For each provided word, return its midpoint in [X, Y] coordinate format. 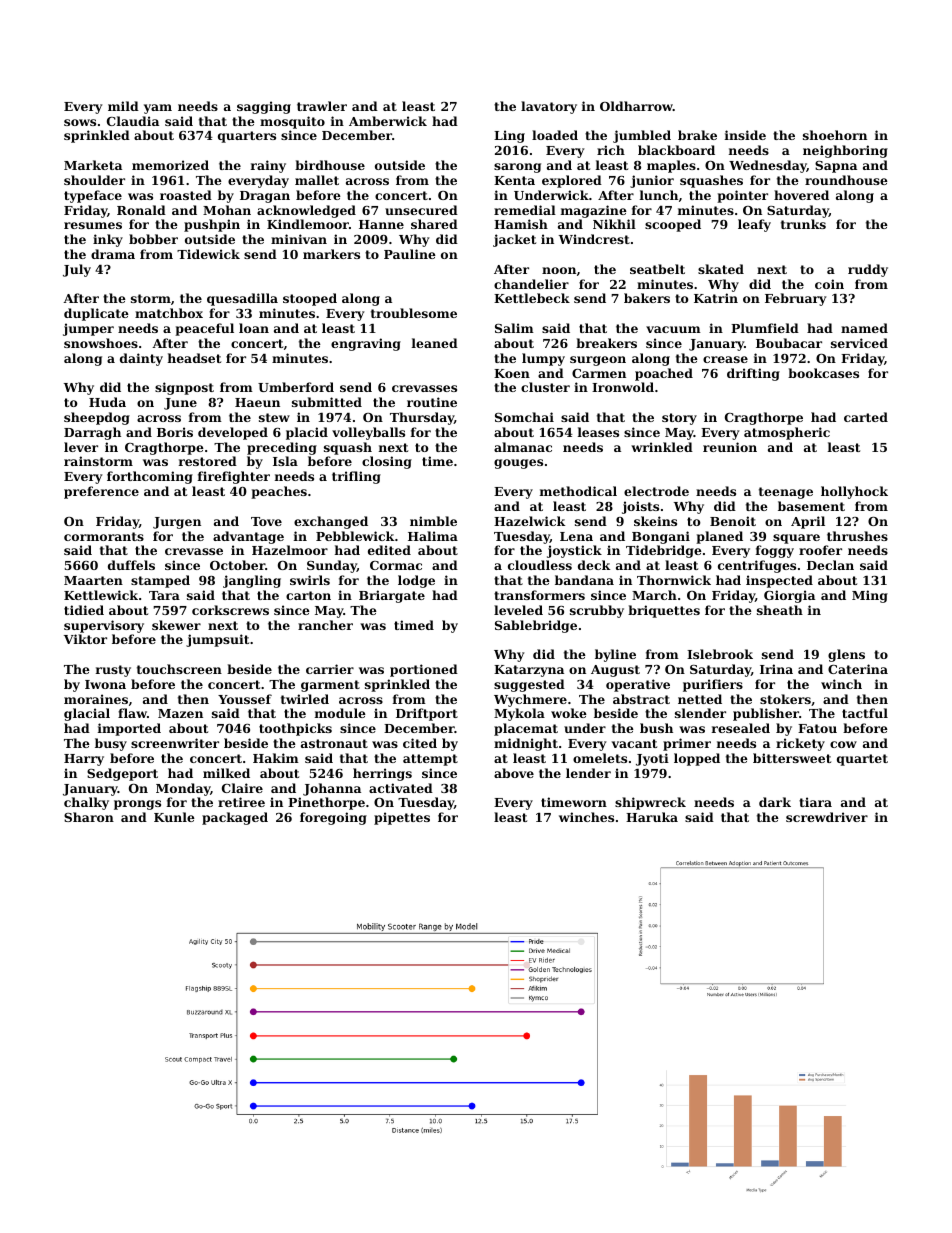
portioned [424, 670]
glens [846, 655]
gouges [518, 464]
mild [123, 106]
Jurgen [177, 523]
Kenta [514, 180]
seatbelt [657, 269]
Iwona [105, 684]
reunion [730, 447]
